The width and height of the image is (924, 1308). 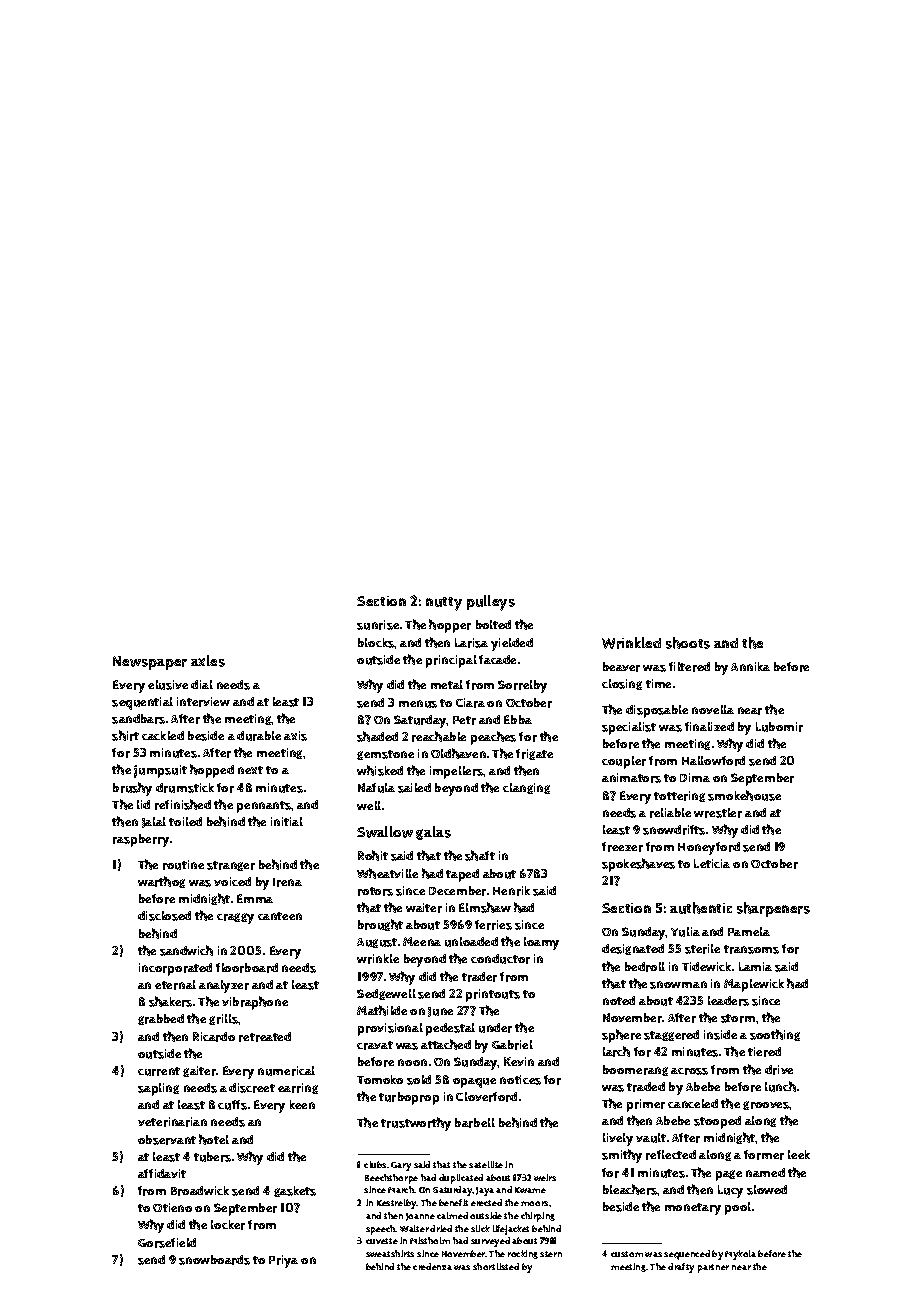 What do you see at coordinates (295, 736) in the image?
I see `axis` at bounding box center [295, 736].
